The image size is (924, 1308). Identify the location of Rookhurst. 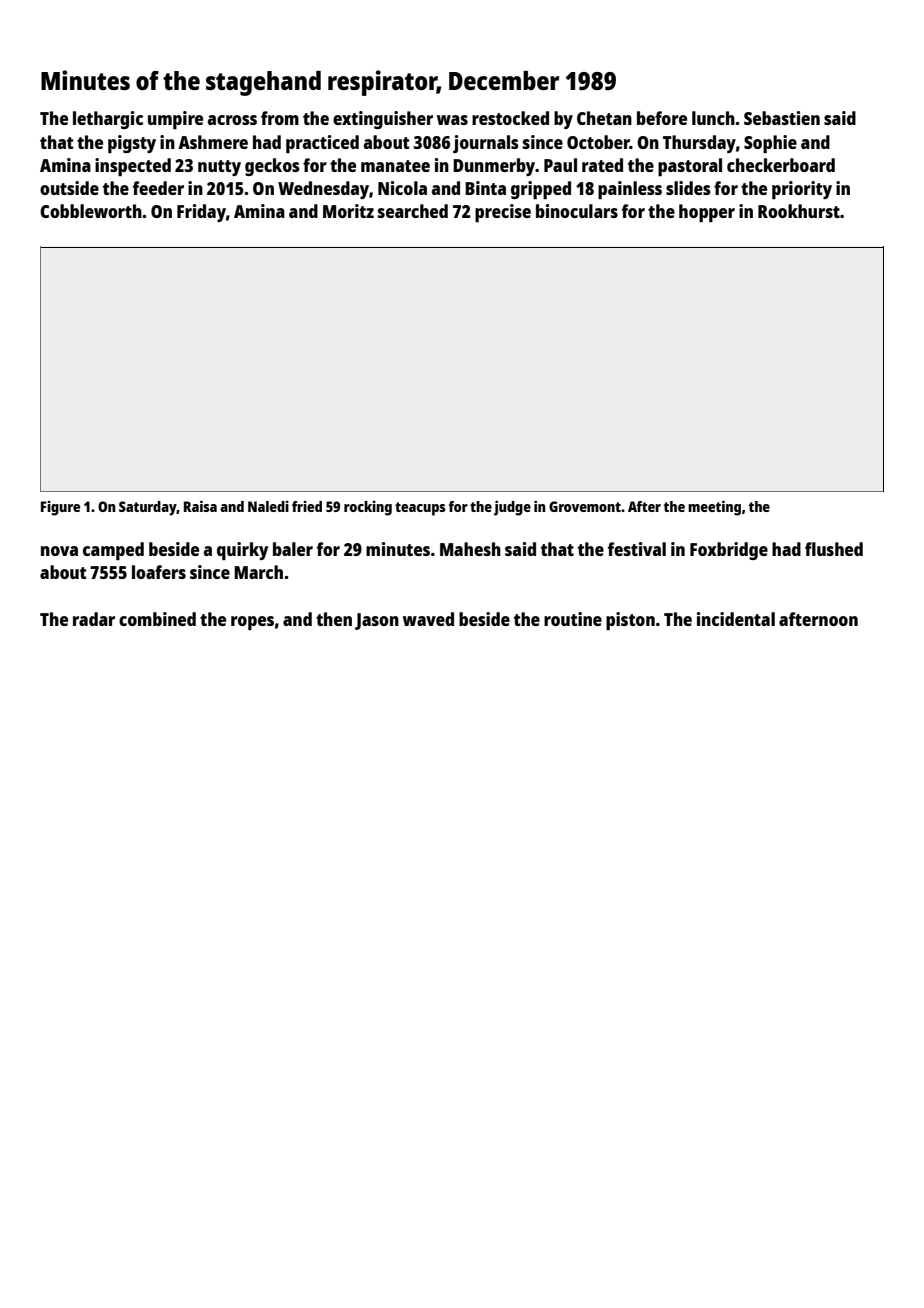
(799, 211).
